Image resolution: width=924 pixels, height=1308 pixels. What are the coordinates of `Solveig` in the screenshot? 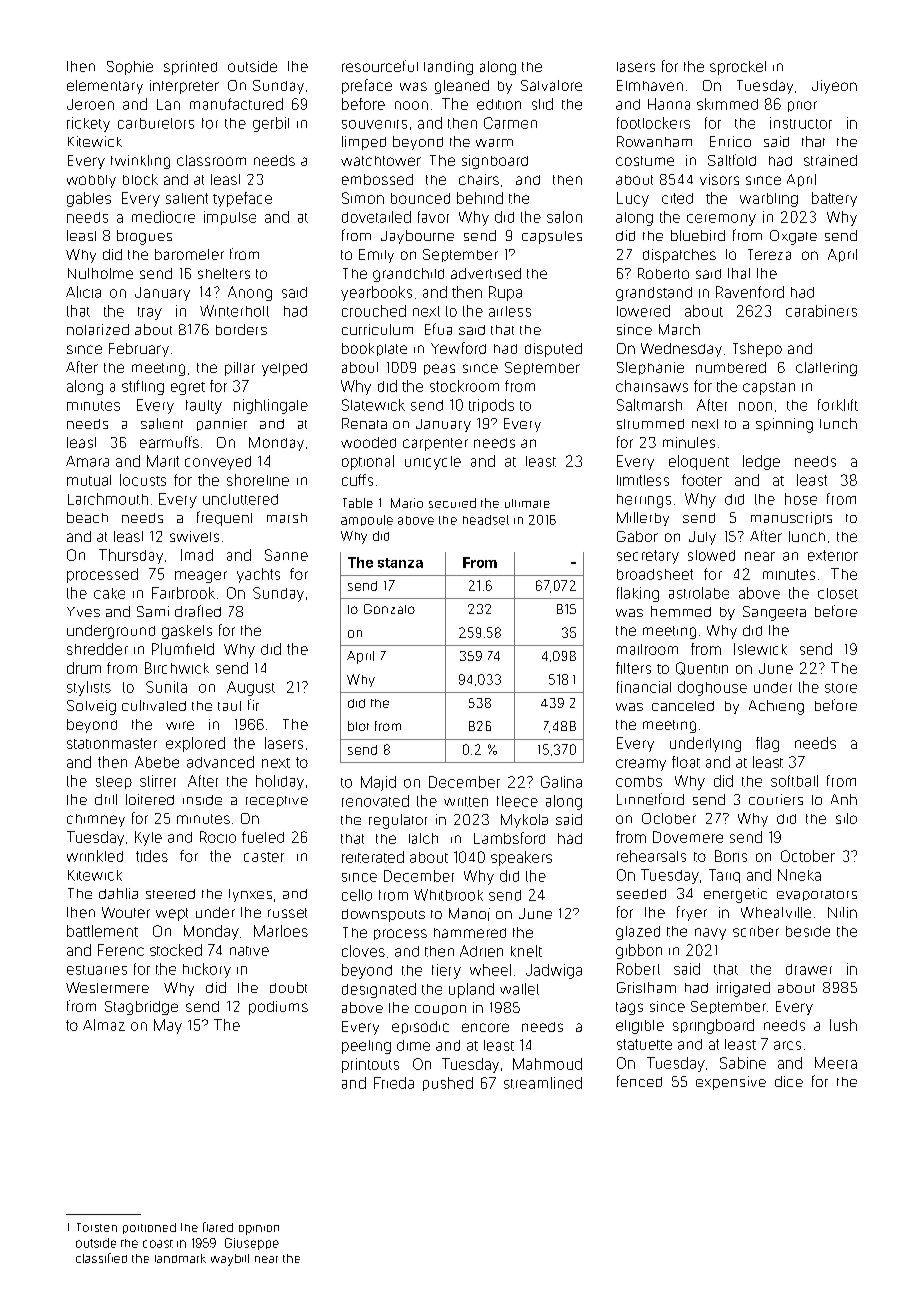 It's located at (91, 707).
